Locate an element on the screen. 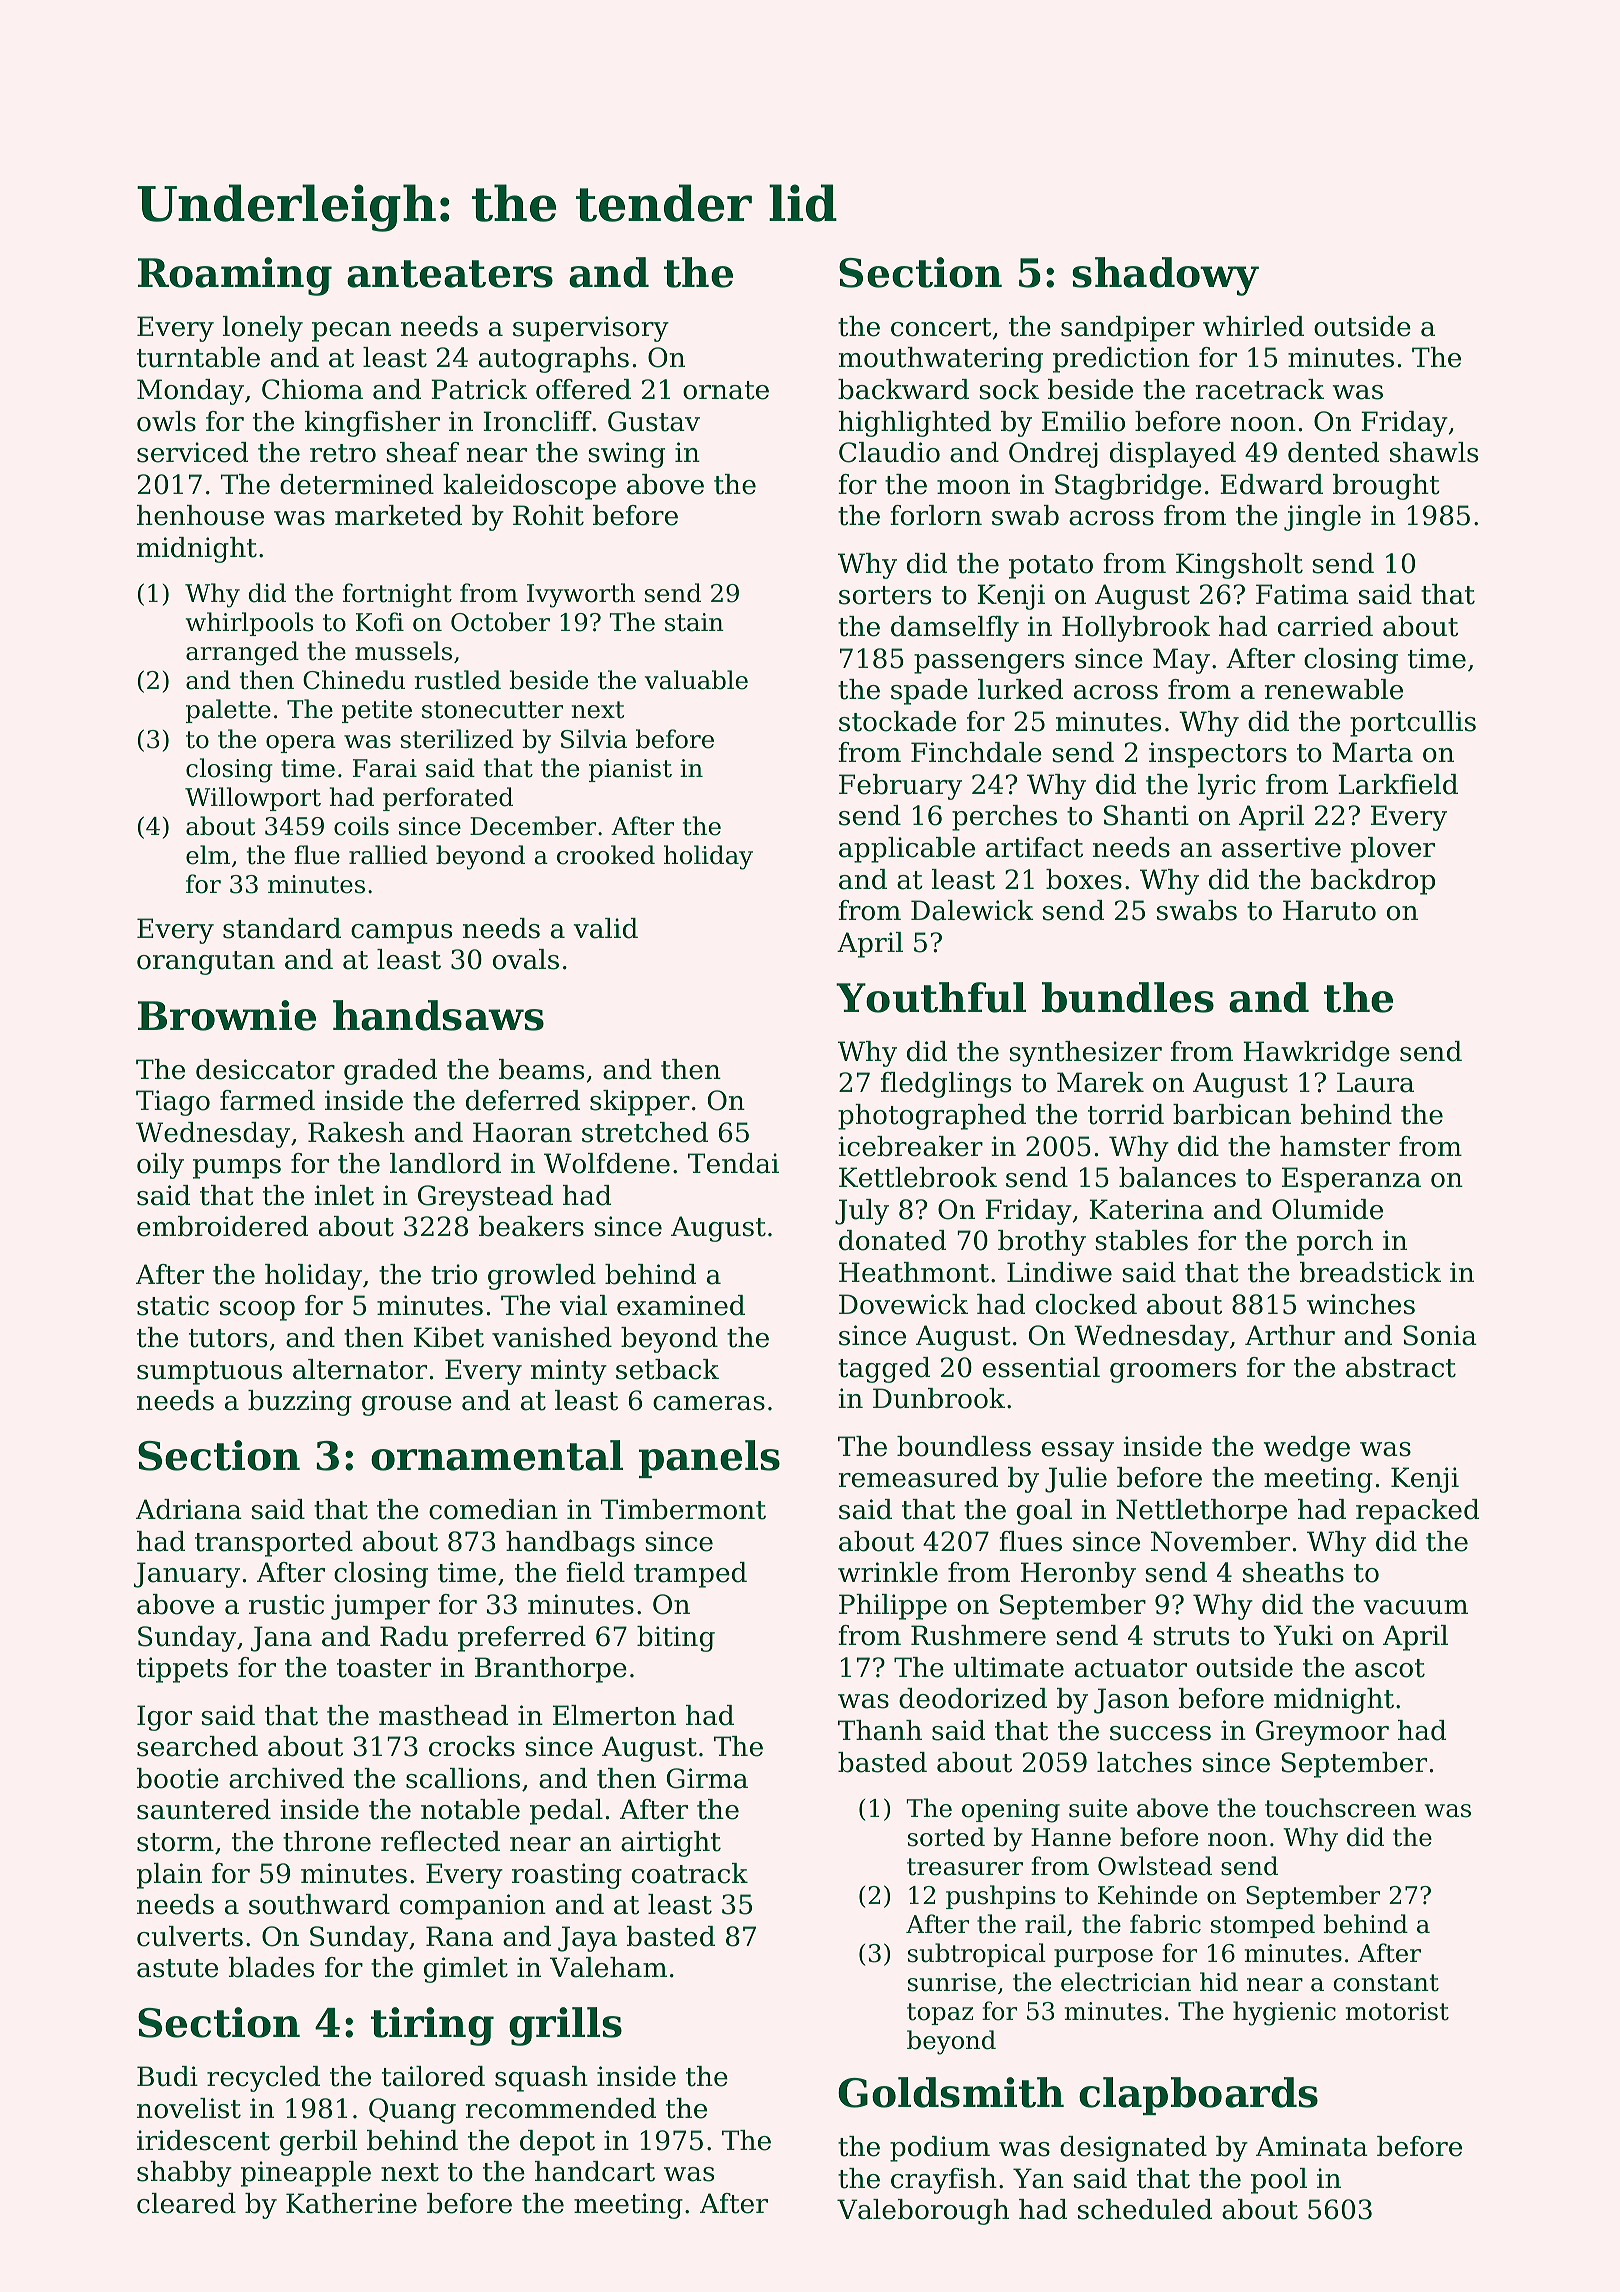  scheduled is located at coordinates (1145, 2209).
